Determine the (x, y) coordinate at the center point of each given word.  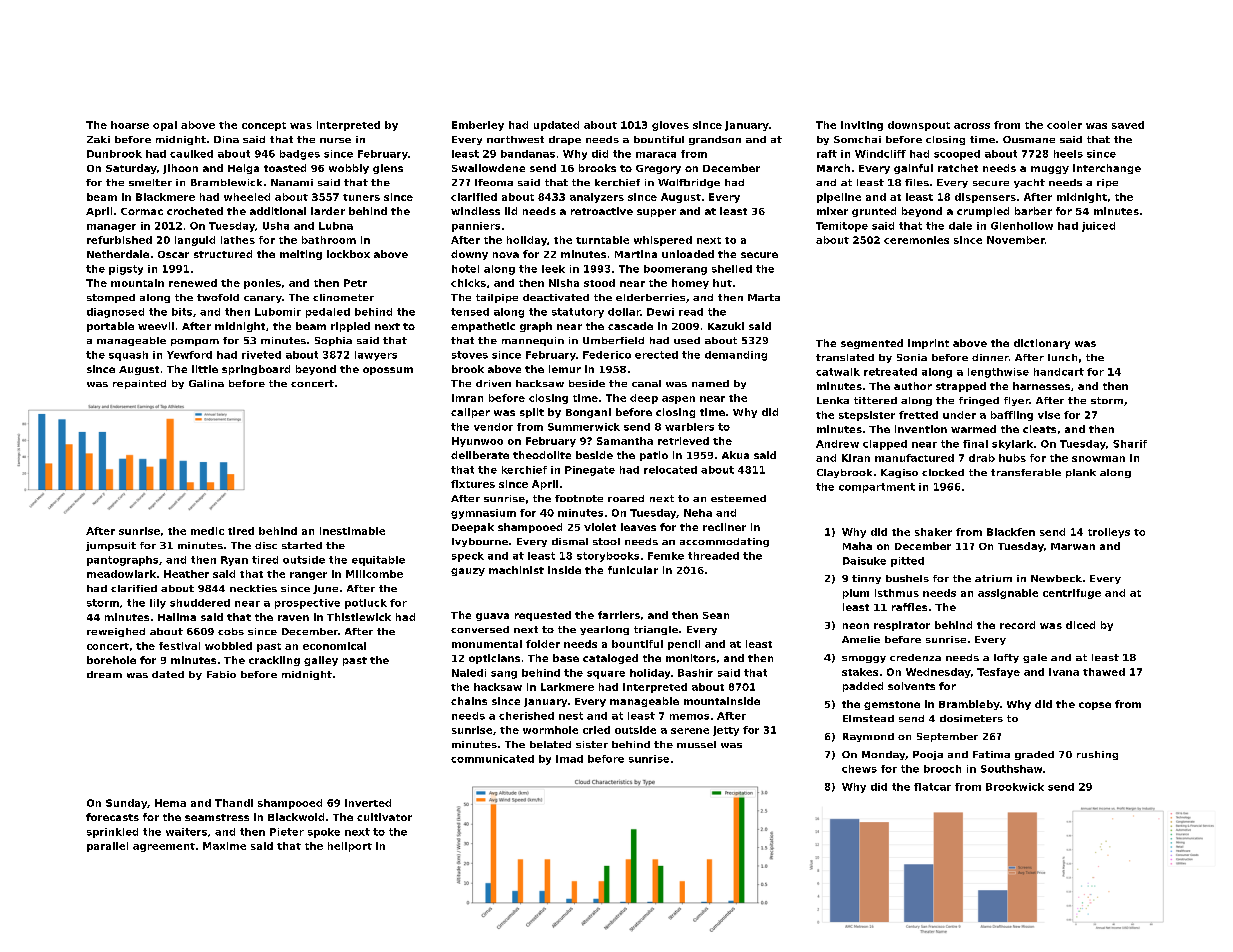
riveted (261, 355)
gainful (913, 169)
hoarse (130, 125)
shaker (933, 532)
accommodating (724, 542)
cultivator (384, 817)
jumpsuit (111, 546)
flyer (1016, 401)
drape (565, 140)
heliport (350, 847)
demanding (736, 356)
